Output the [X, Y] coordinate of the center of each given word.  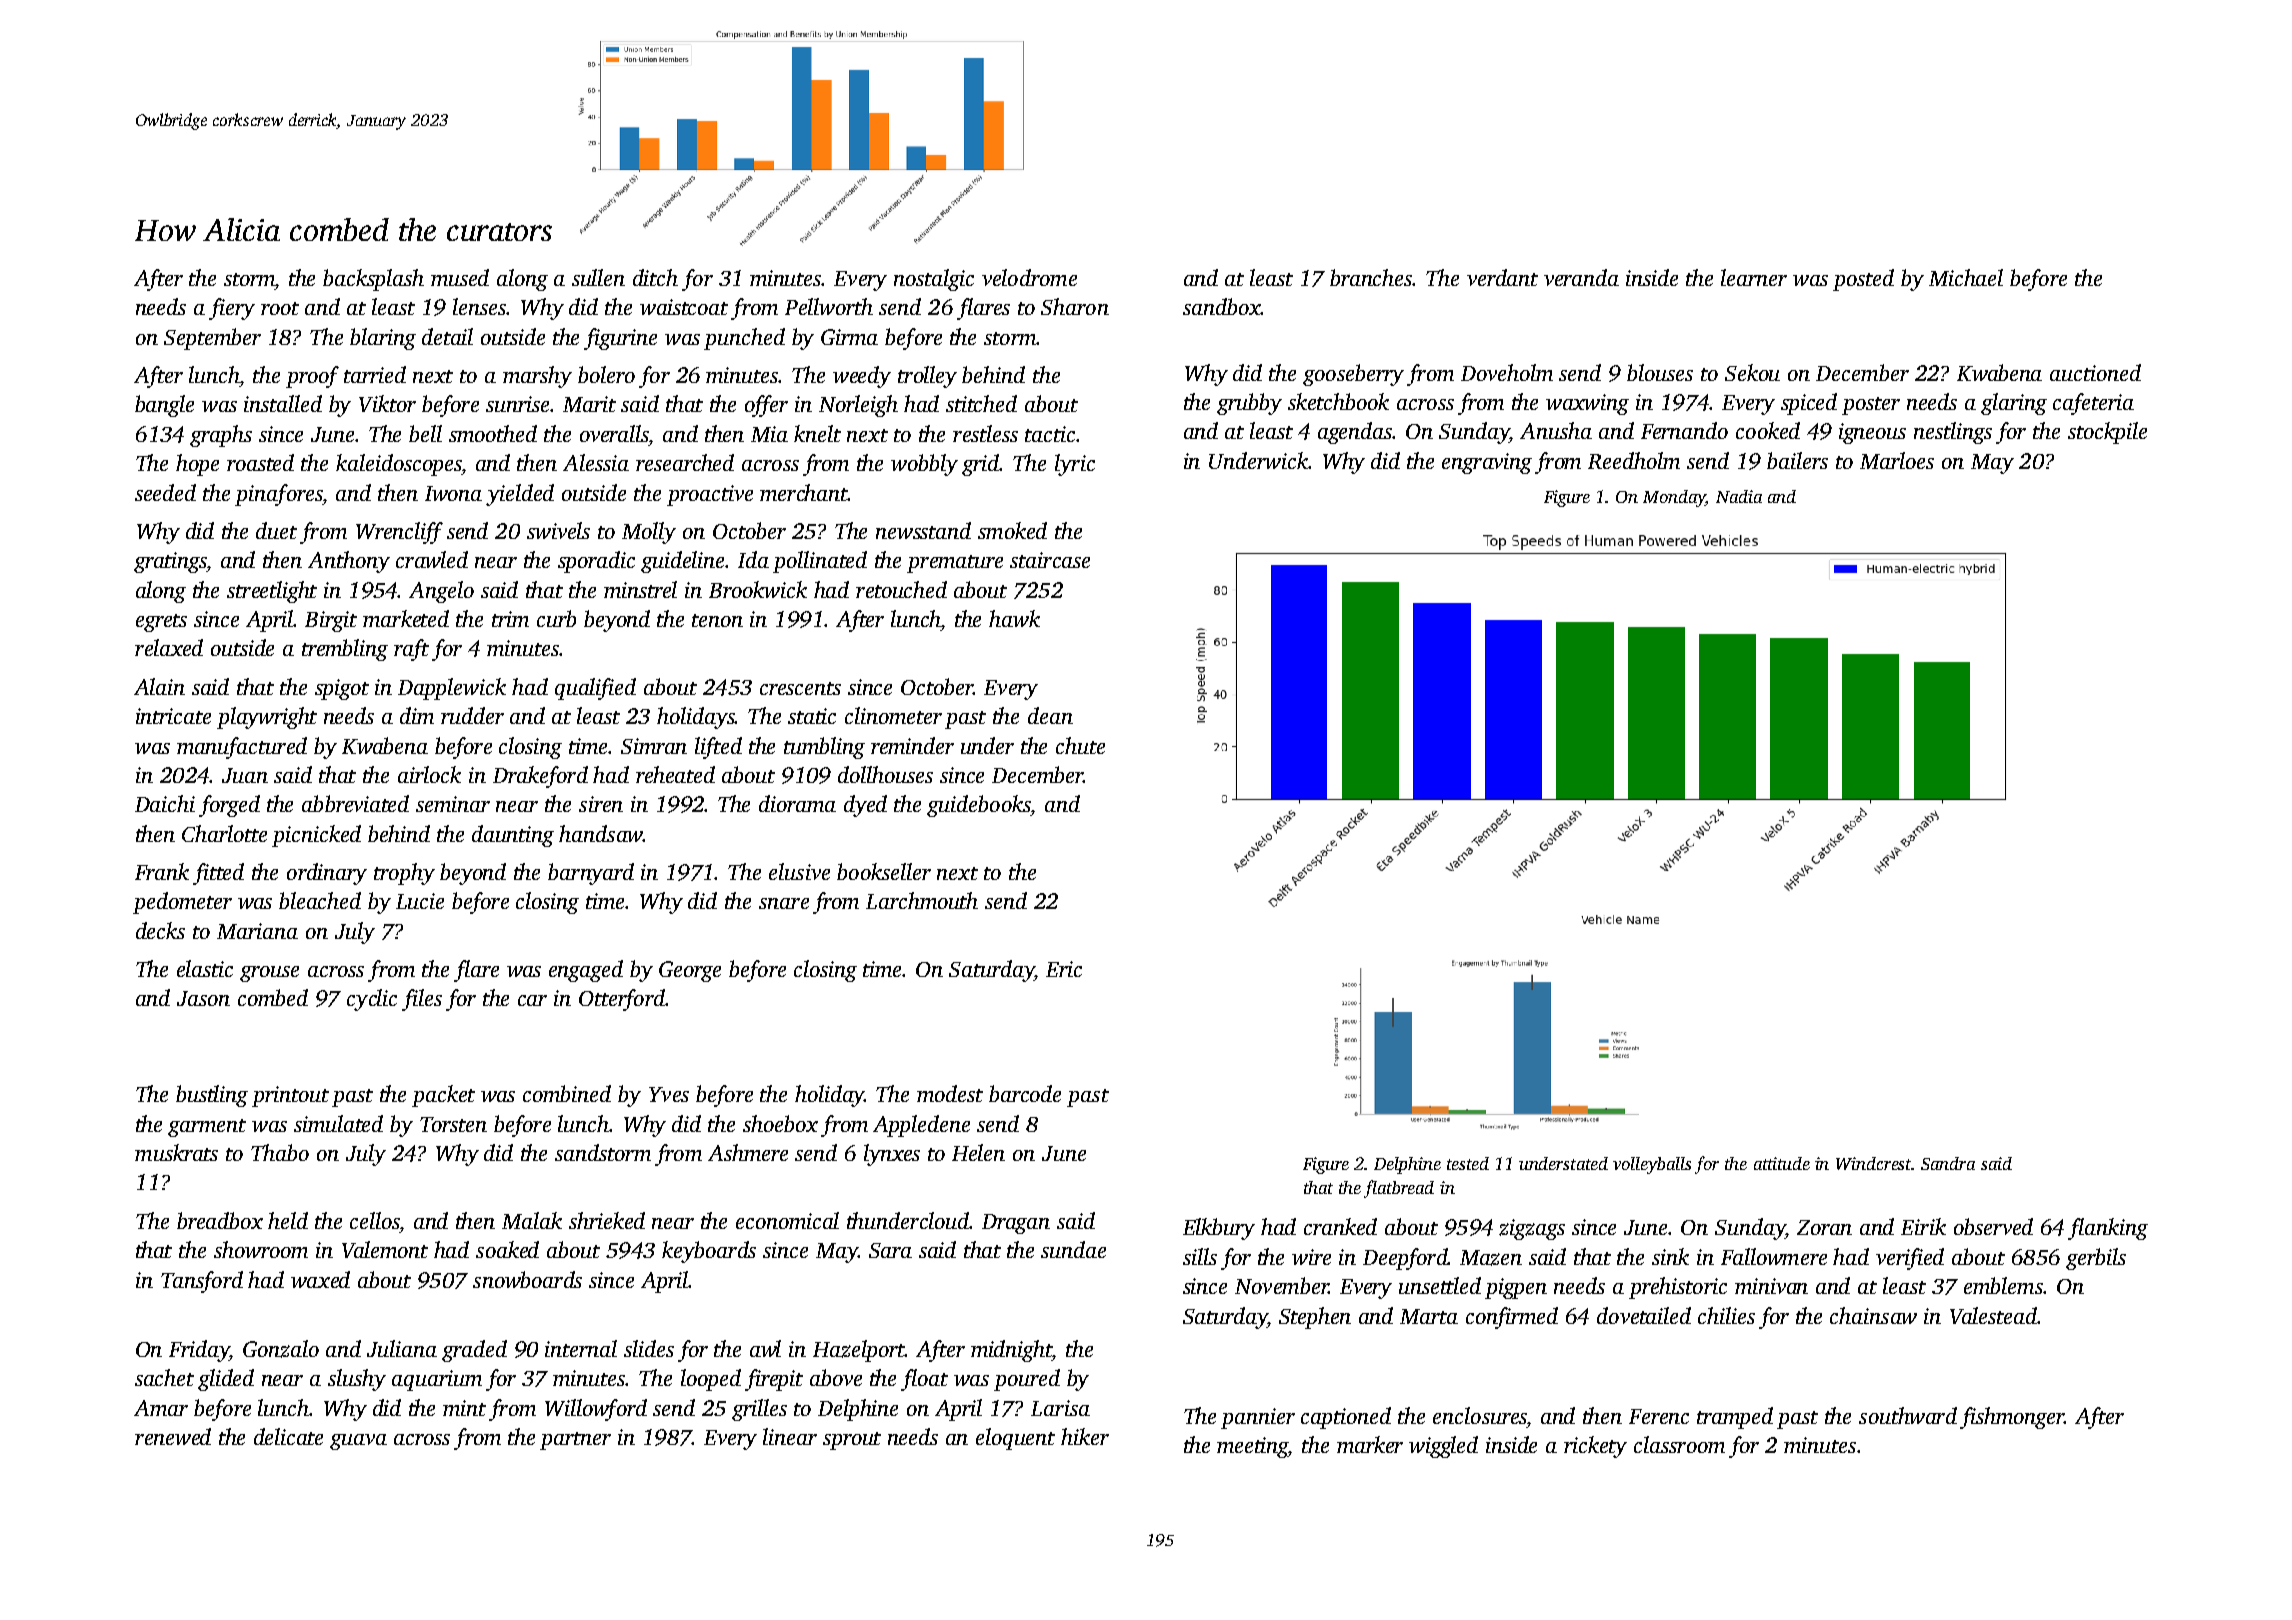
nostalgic [934, 280]
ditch [655, 277]
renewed [173, 1436]
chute [1080, 745]
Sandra [1948, 1163]
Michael [1966, 277]
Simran [654, 746]
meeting [1253, 1447]
